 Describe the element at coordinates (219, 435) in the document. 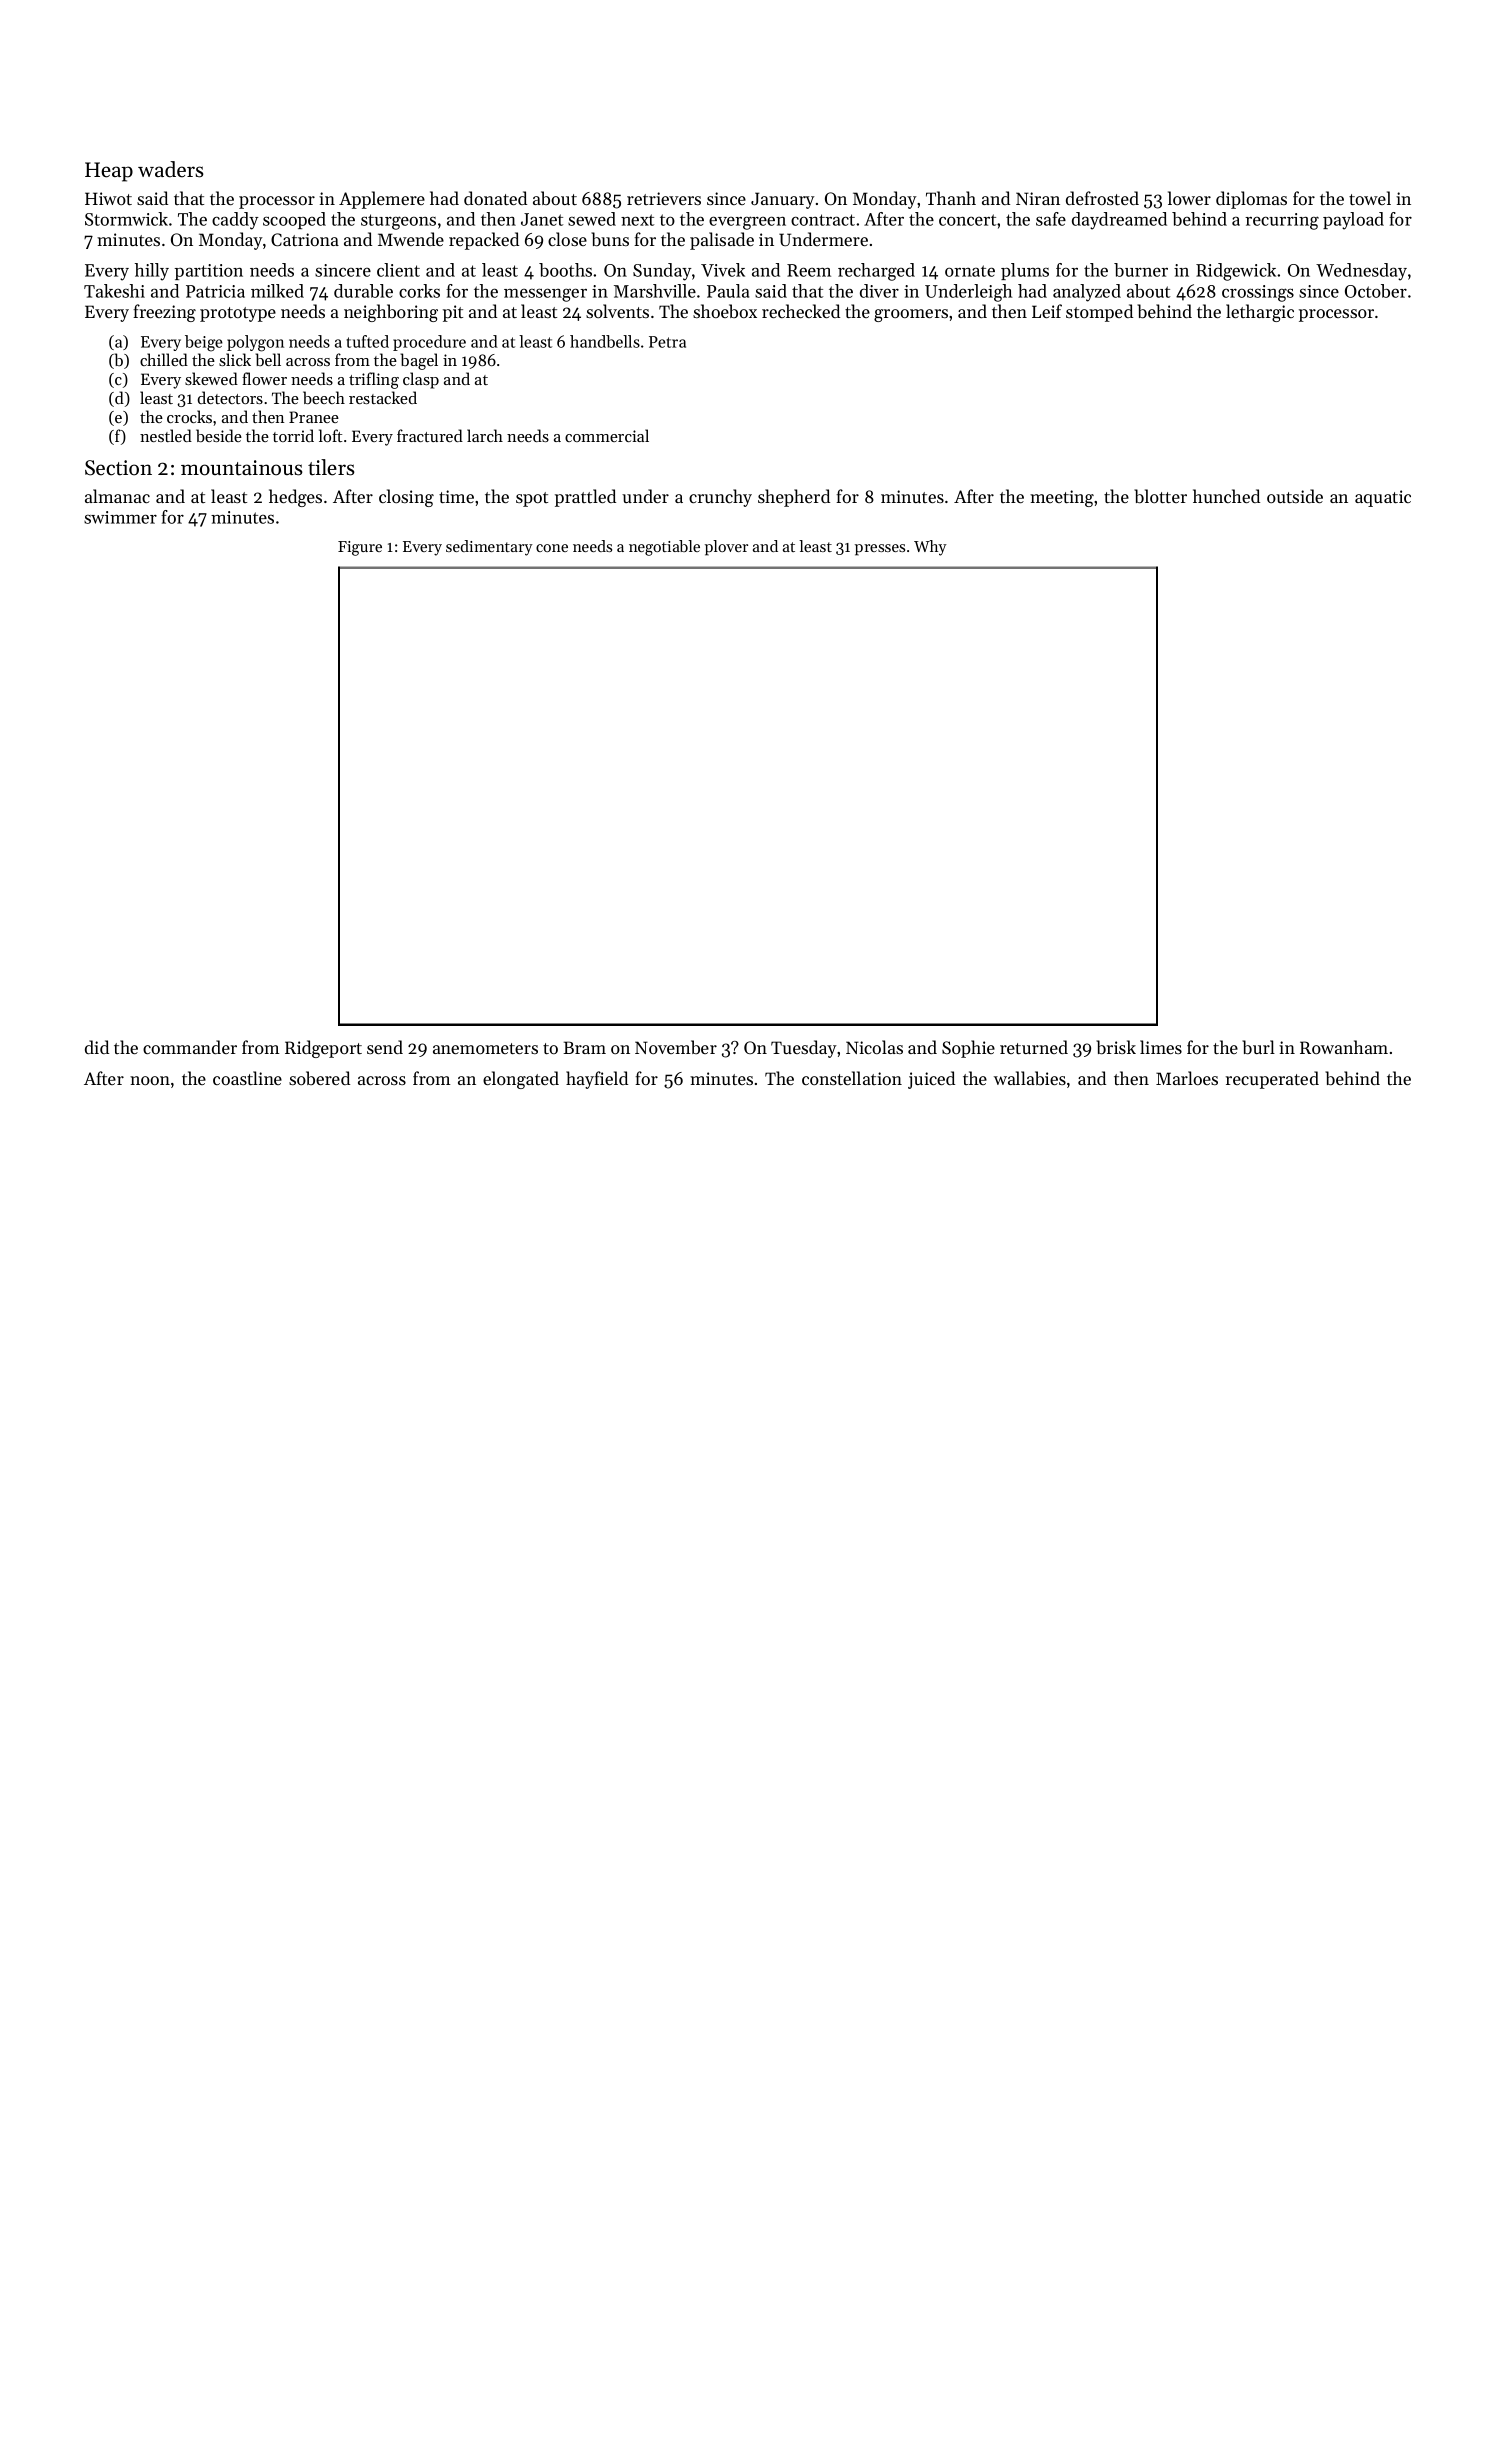

I see `beside` at that location.
